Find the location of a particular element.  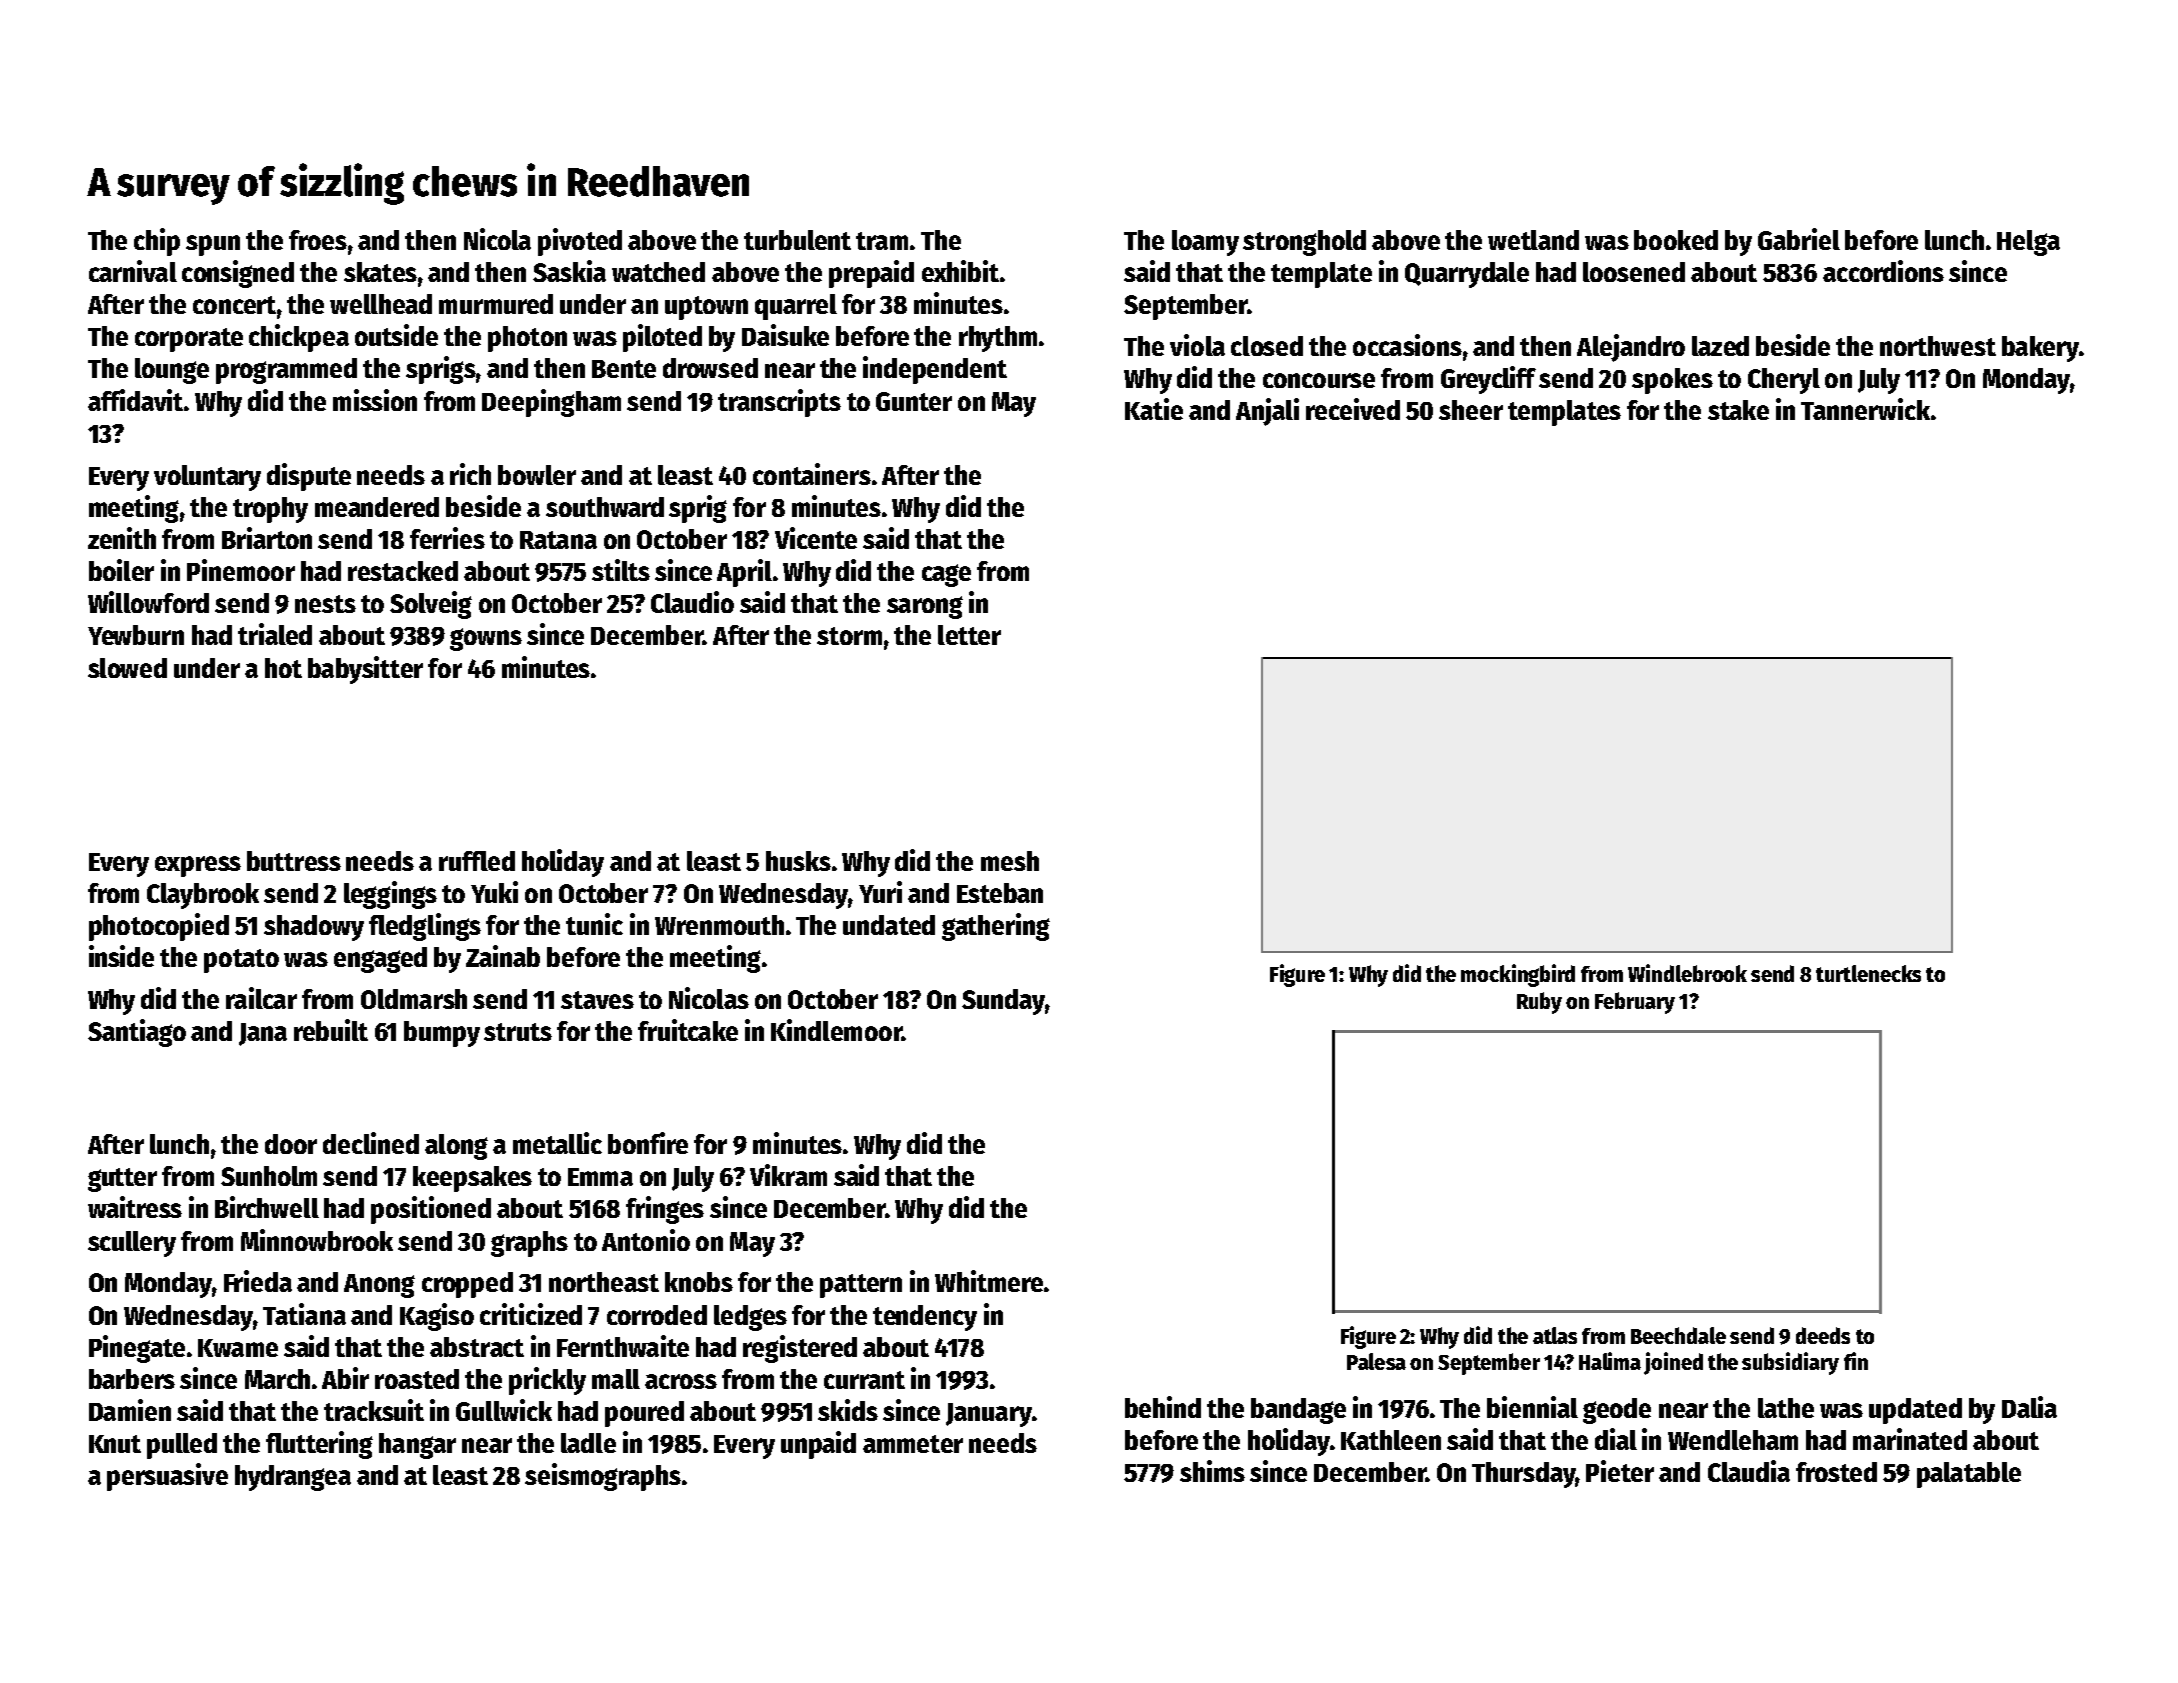

Willowford is located at coordinates (148, 602).
